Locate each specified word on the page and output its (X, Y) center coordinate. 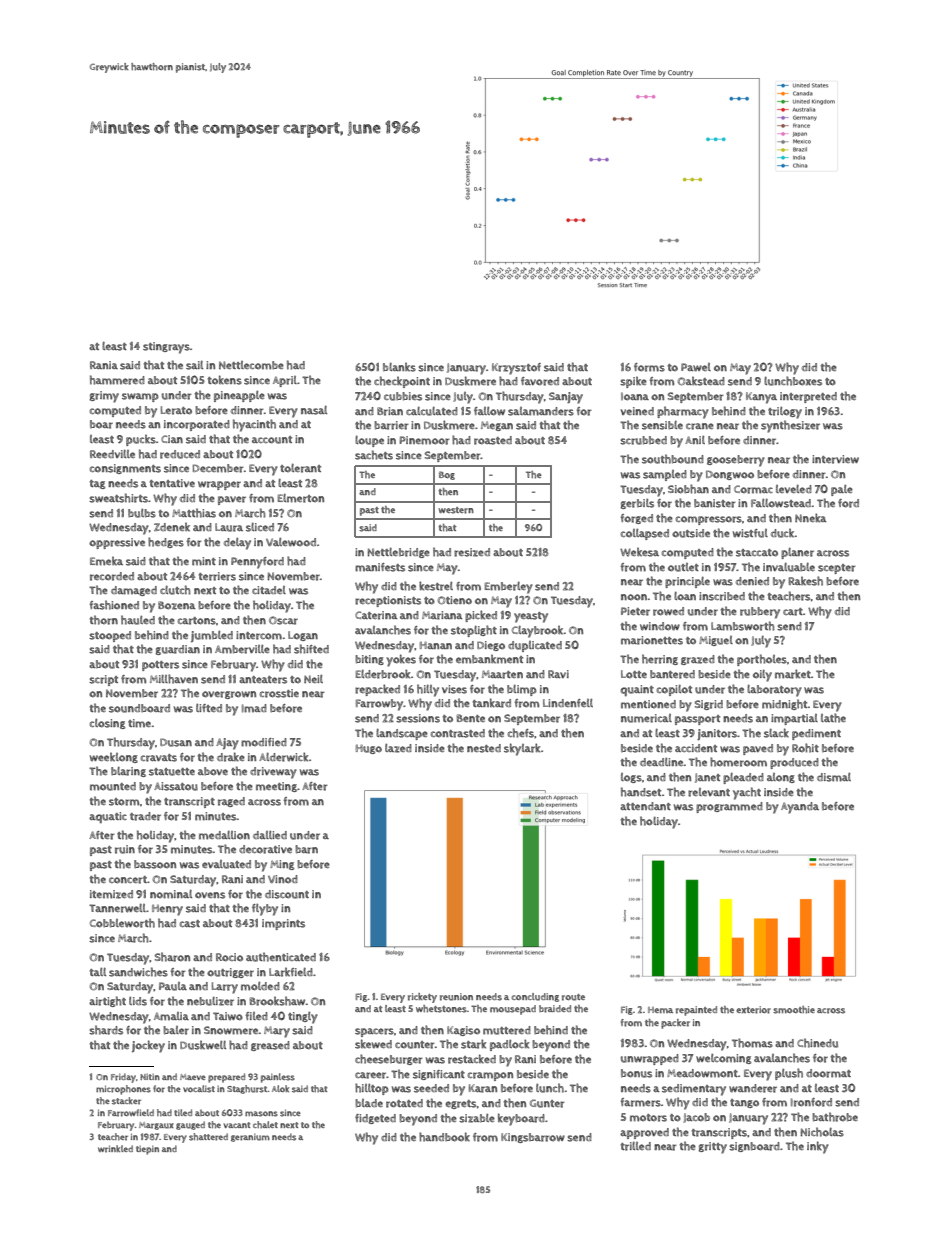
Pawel (696, 367)
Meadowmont (702, 1073)
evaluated (226, 864)
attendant (645, 806)
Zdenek (172, 526)
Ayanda (800, 808)
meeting (276, 787)
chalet (265, 1124)
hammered (117, 380)
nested (484, 748)
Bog (447, 475)
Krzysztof (516, 369)
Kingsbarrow (533, 1138)
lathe (833, 718)
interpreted (808, 397)
